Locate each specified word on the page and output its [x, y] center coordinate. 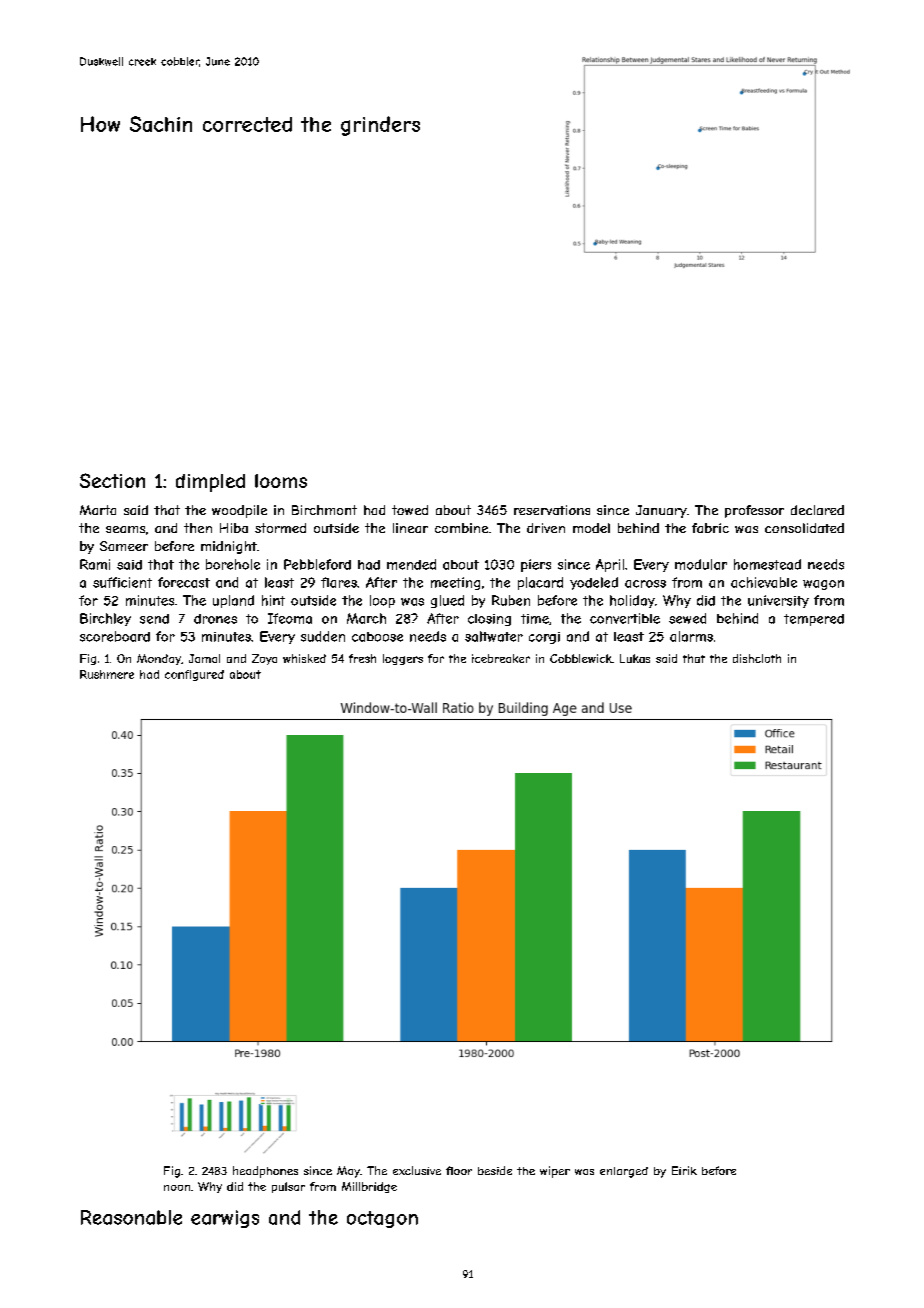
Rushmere [107, 674]
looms [281, 481]
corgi [544, 638]
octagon [382, 1219]
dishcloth [757, 658]
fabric [710, 528]
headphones [265, 1172]
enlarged [624, 1172]
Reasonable [131, 1217]
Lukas [635, 658]
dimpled [210, 483]
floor [459, 1170]
